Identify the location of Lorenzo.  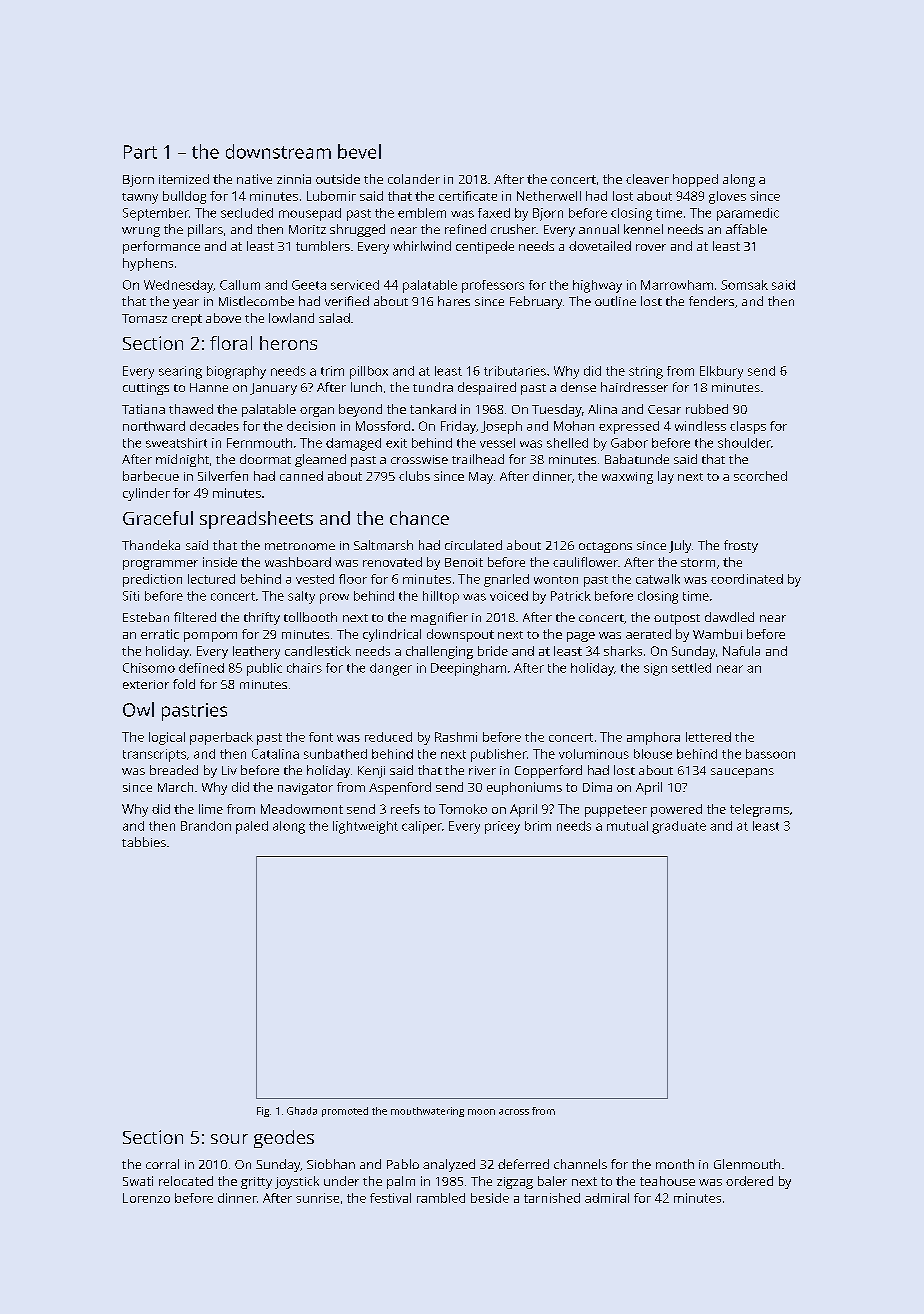
(146, 1198).
